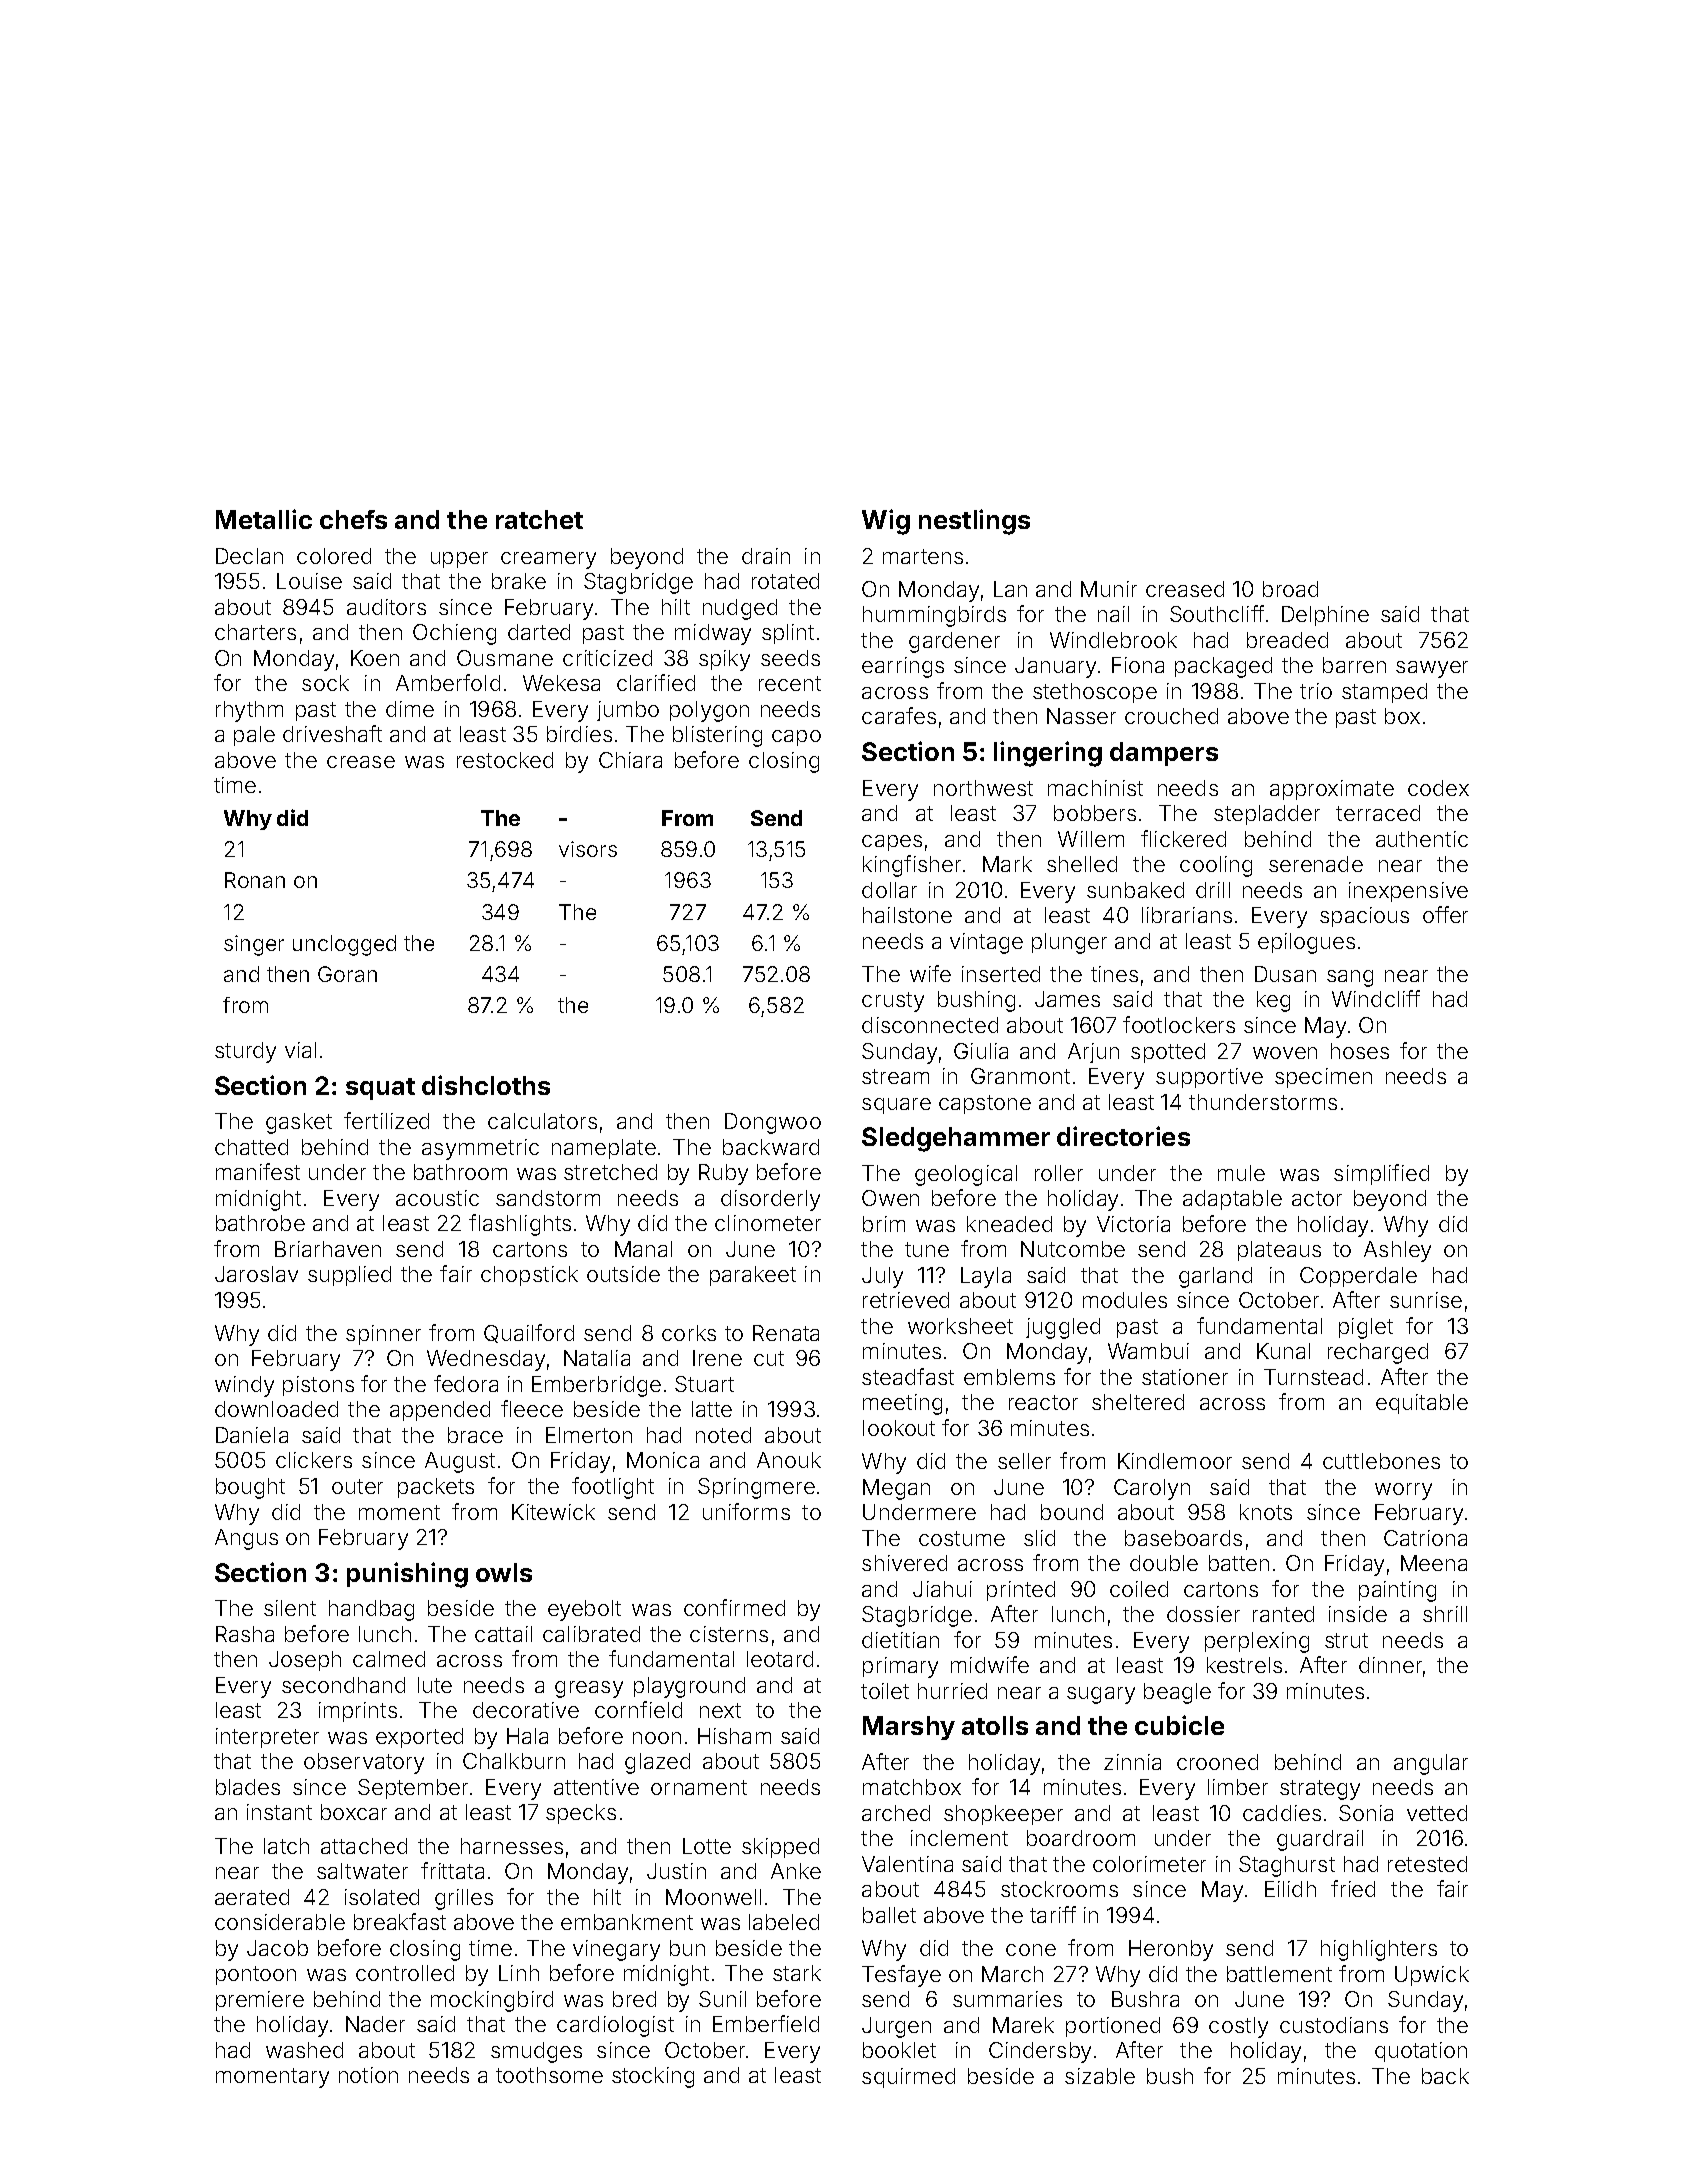 This screenshot has width=1683, height=2178. Describe the element at coordinates (460, 1462) in the screenshot. I see `August` at that location.
